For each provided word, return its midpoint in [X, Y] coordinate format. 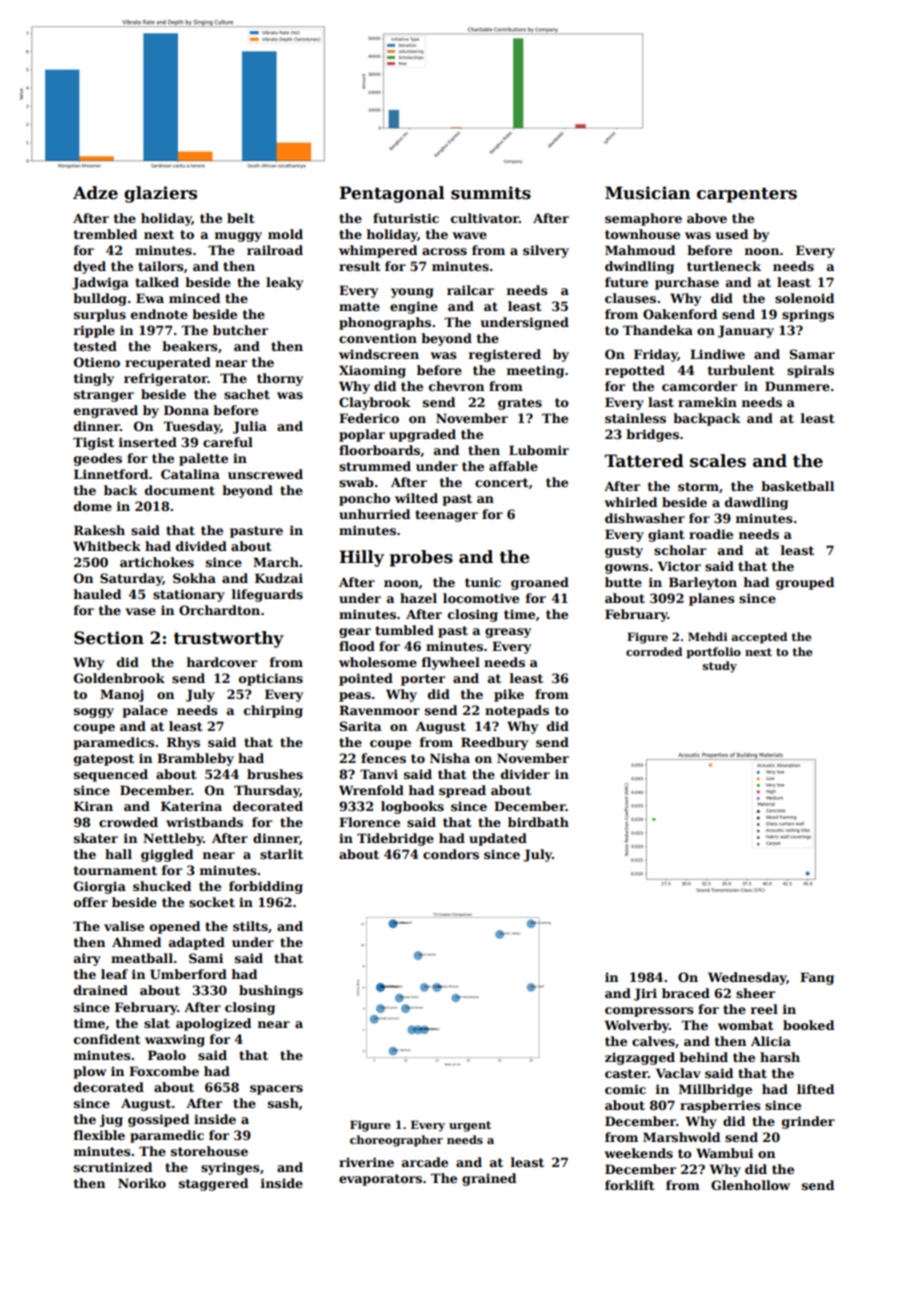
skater [96, 838]
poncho [364, 499]
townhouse [642, 234]
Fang [817, 978]
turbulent [741, 370]
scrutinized [113, 1167]
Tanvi [379, 774]
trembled [105, 234]
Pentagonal [392, 194]
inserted [148, 442]
